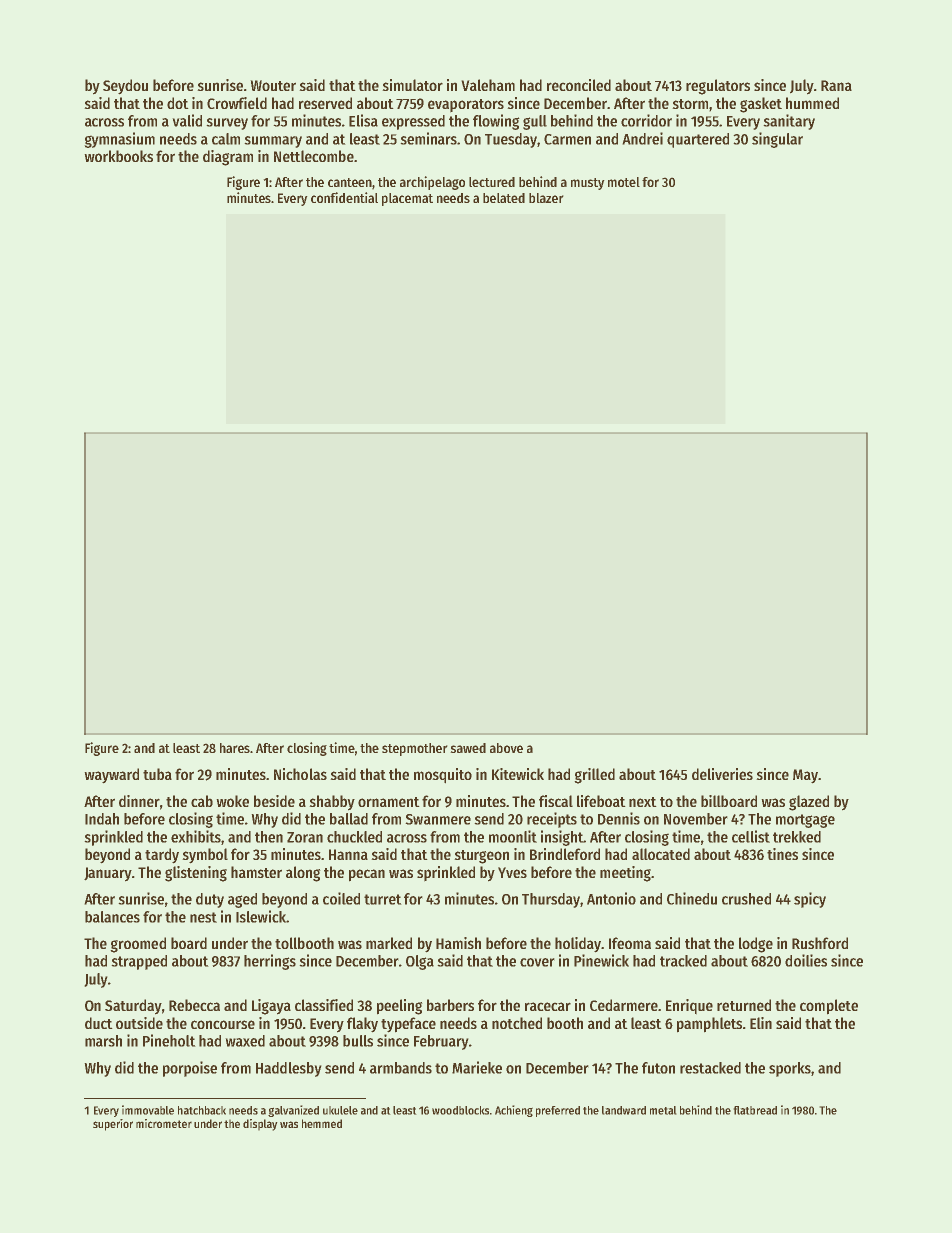 The height and width of the page is (1233, 952). Describe the element at coordinates (506, 748) in the page. I see `above` at that location.
